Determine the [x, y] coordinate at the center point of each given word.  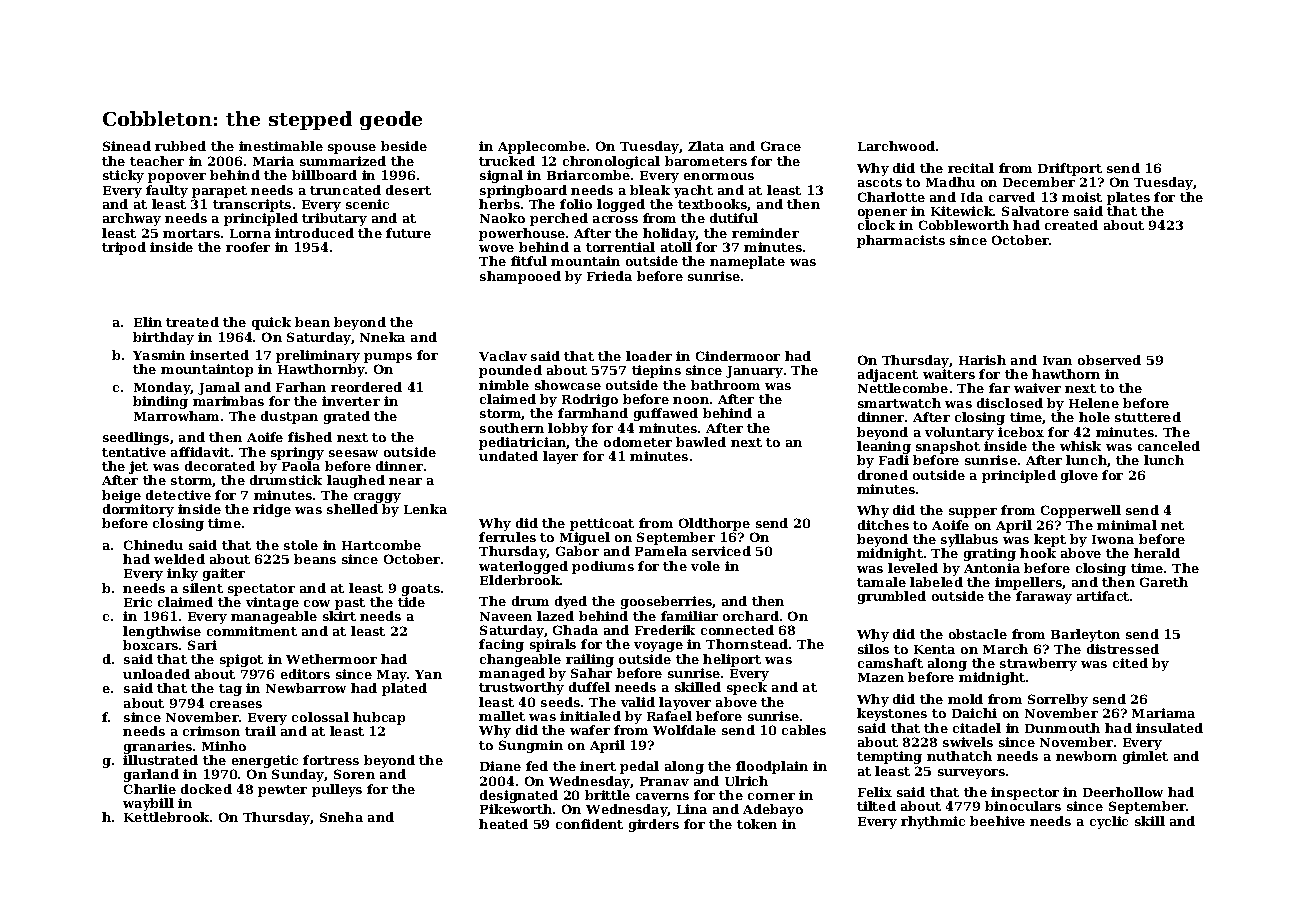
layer [560, 457]
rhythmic [933, 822]
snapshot [948, 447]
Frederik [665, 630]
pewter [282, 791]
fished [310, 437]
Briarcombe [588, 175]
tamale [881, 582]
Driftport [1070, 169]
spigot [241, 660]
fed [537, 766]
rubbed [180, 146]
